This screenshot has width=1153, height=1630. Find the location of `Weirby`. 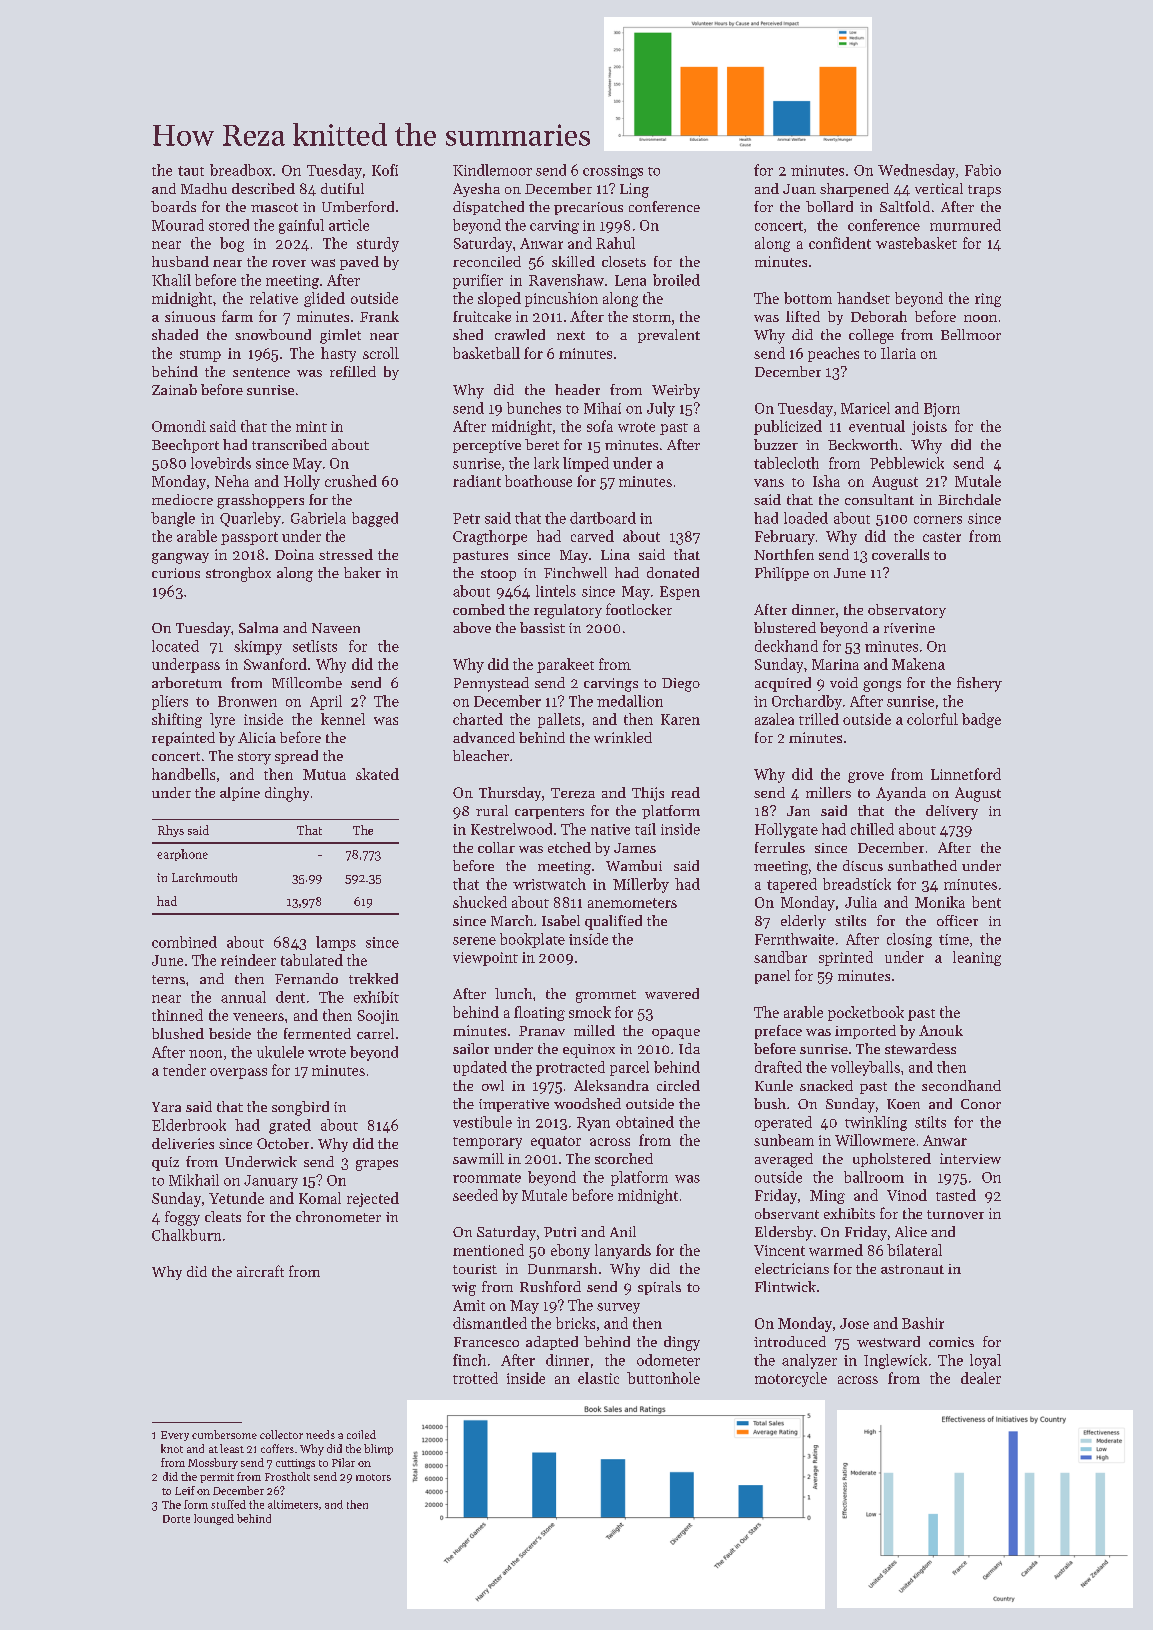

Weirby is located at coordinates (676, 391).
